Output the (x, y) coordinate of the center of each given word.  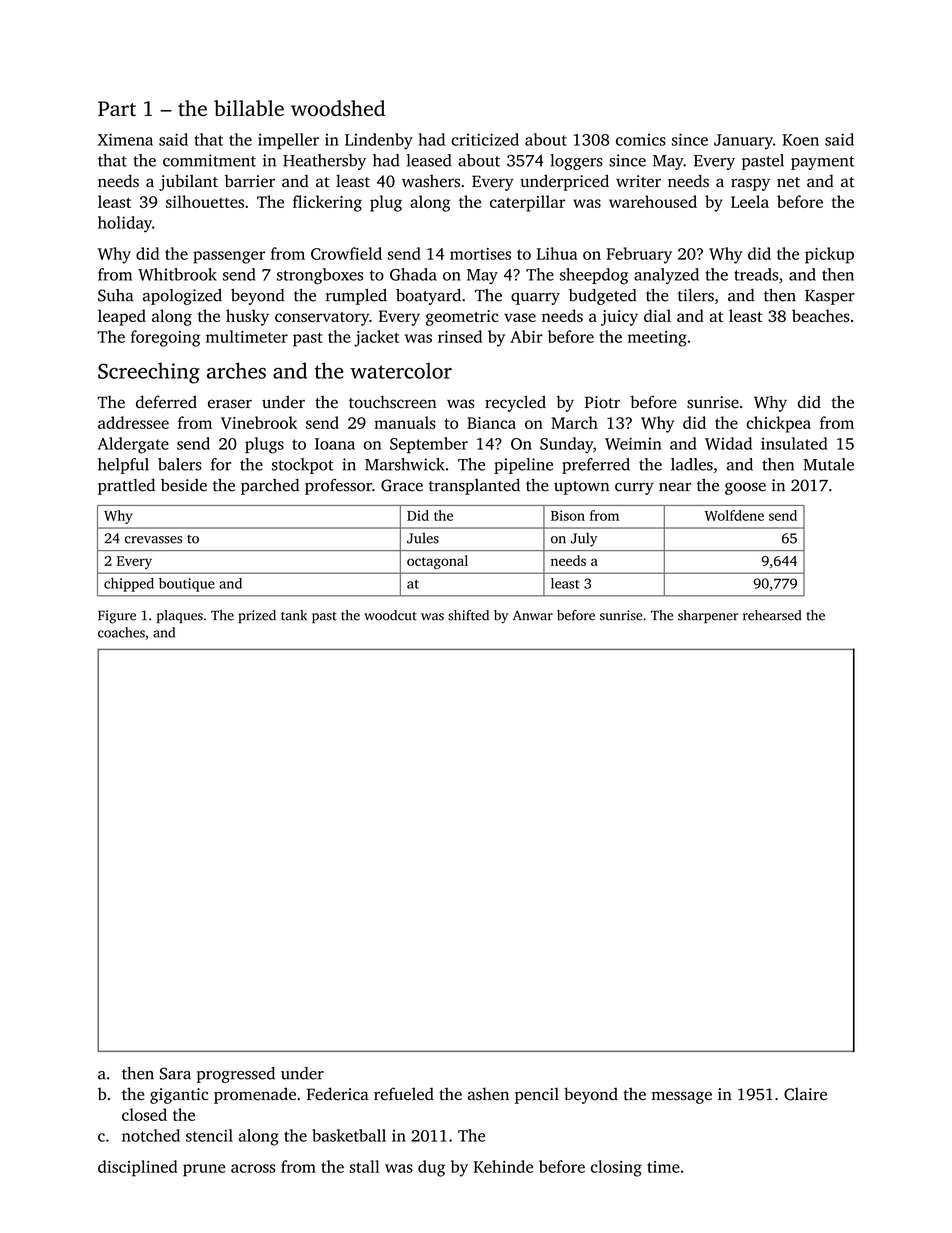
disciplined (137, 1168)
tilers (696, 295)
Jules (423, 538)
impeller (288, 141)
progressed (236, 1075)
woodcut (390, 615)
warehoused (653, 201)
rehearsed (772, 615)
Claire (805, 1094)
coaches (121, 632)
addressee (133, 422)
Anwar (533, 615)
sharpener (708, 616)
